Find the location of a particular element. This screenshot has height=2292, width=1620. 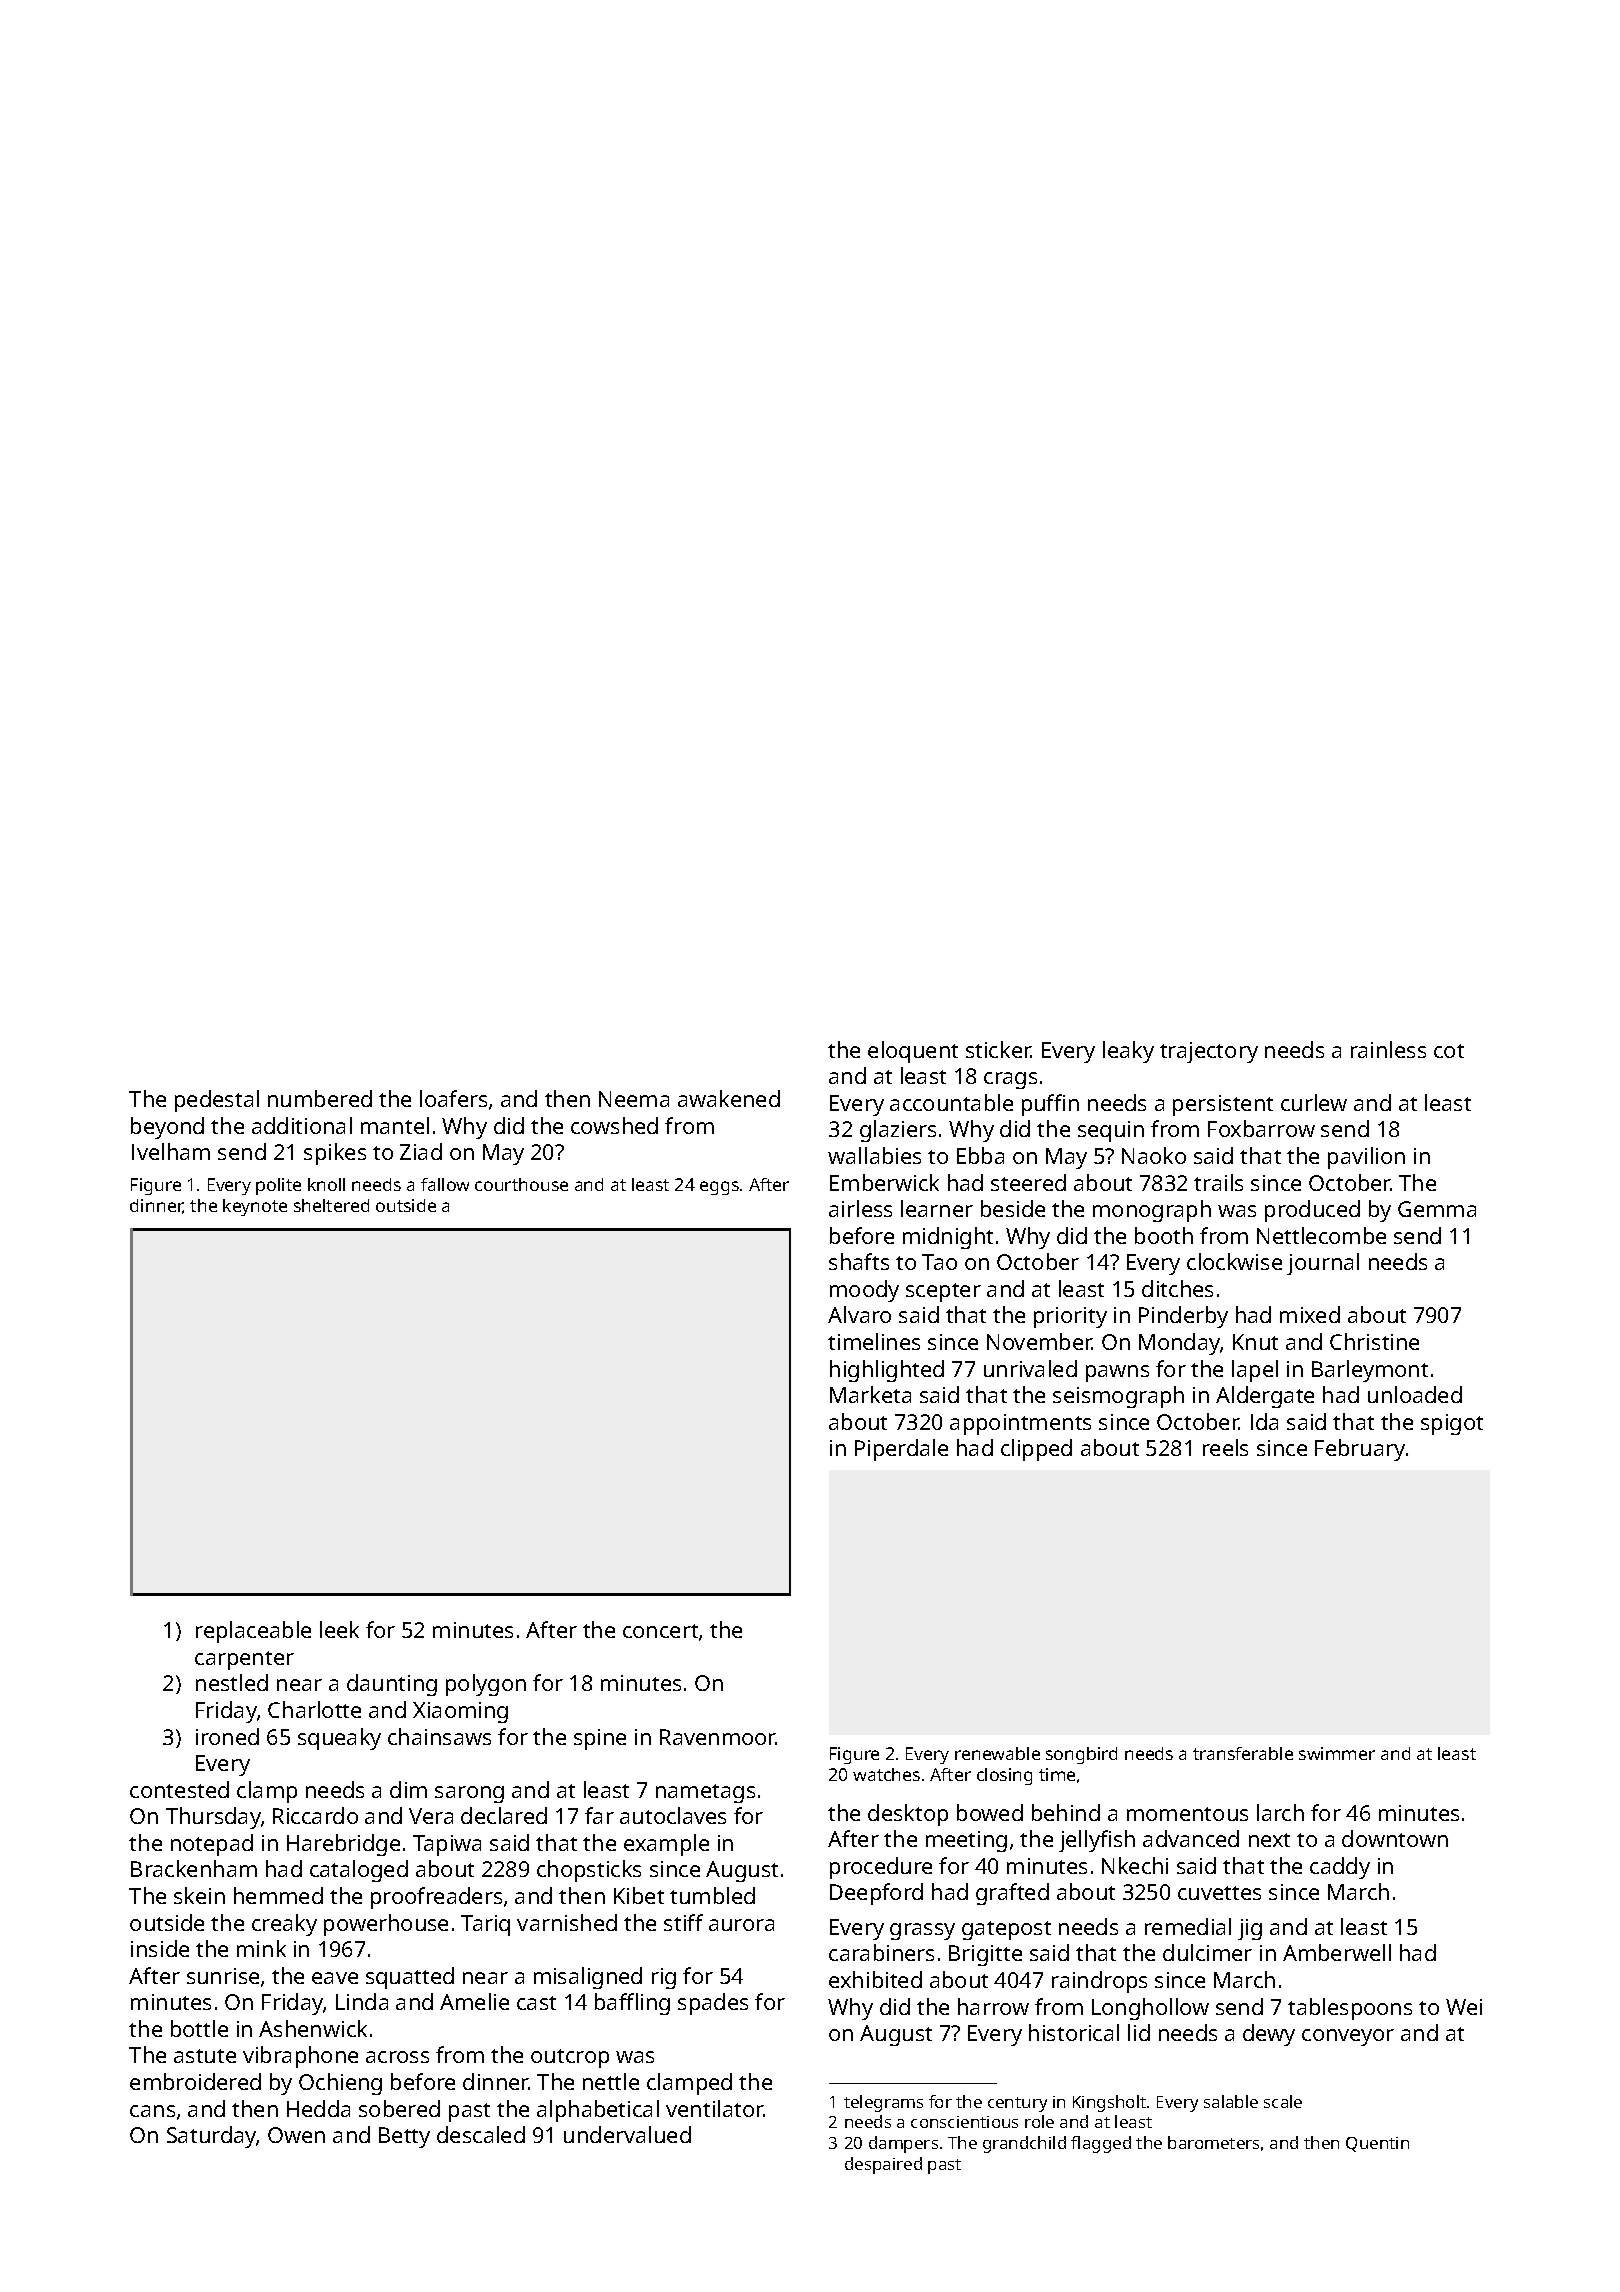

despaired is located at coordinates (883, 2165).
